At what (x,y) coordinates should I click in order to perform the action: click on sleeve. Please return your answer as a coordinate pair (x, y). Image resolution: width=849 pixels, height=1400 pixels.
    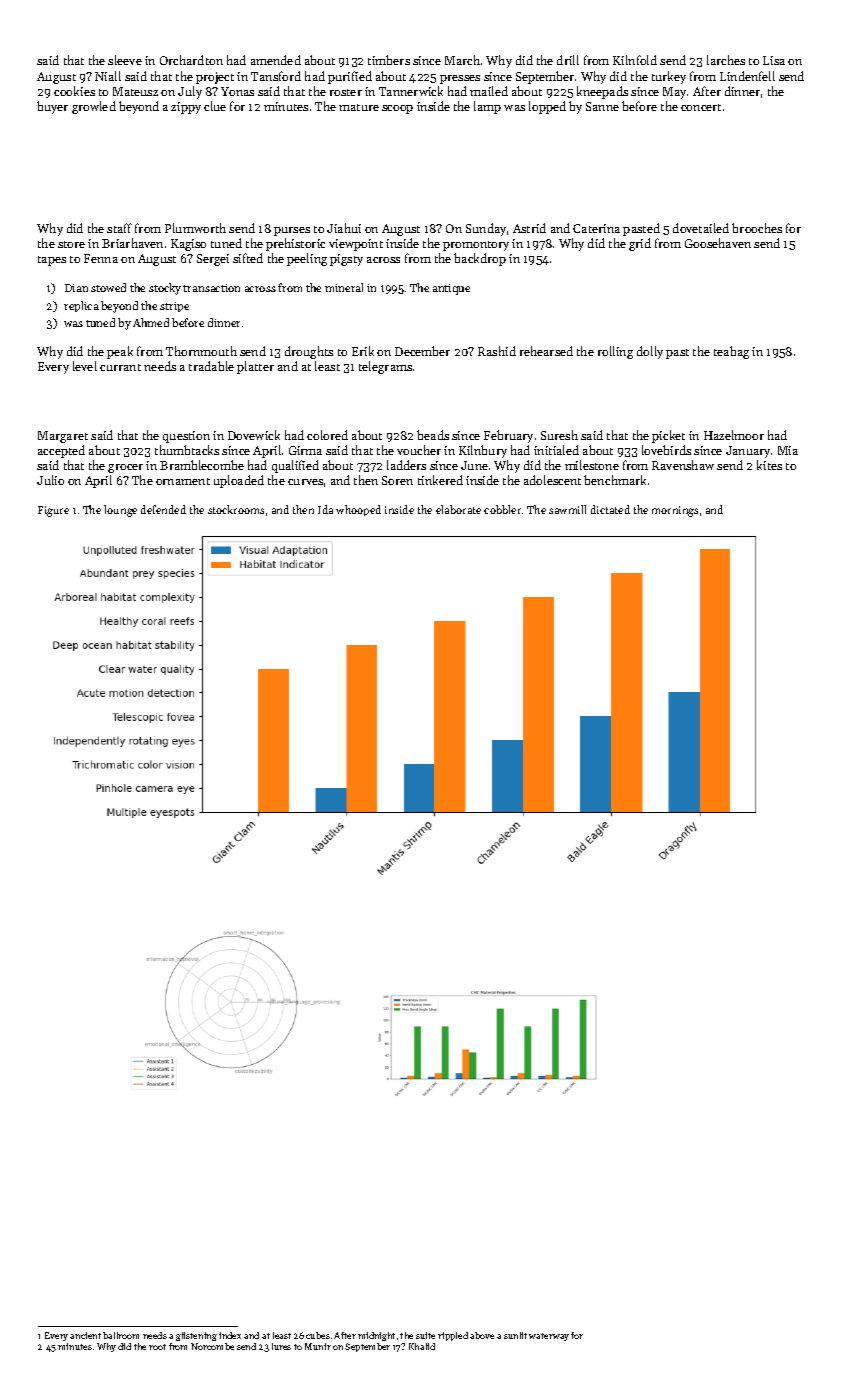
    Looking at the image, I should click on (125, 60).
